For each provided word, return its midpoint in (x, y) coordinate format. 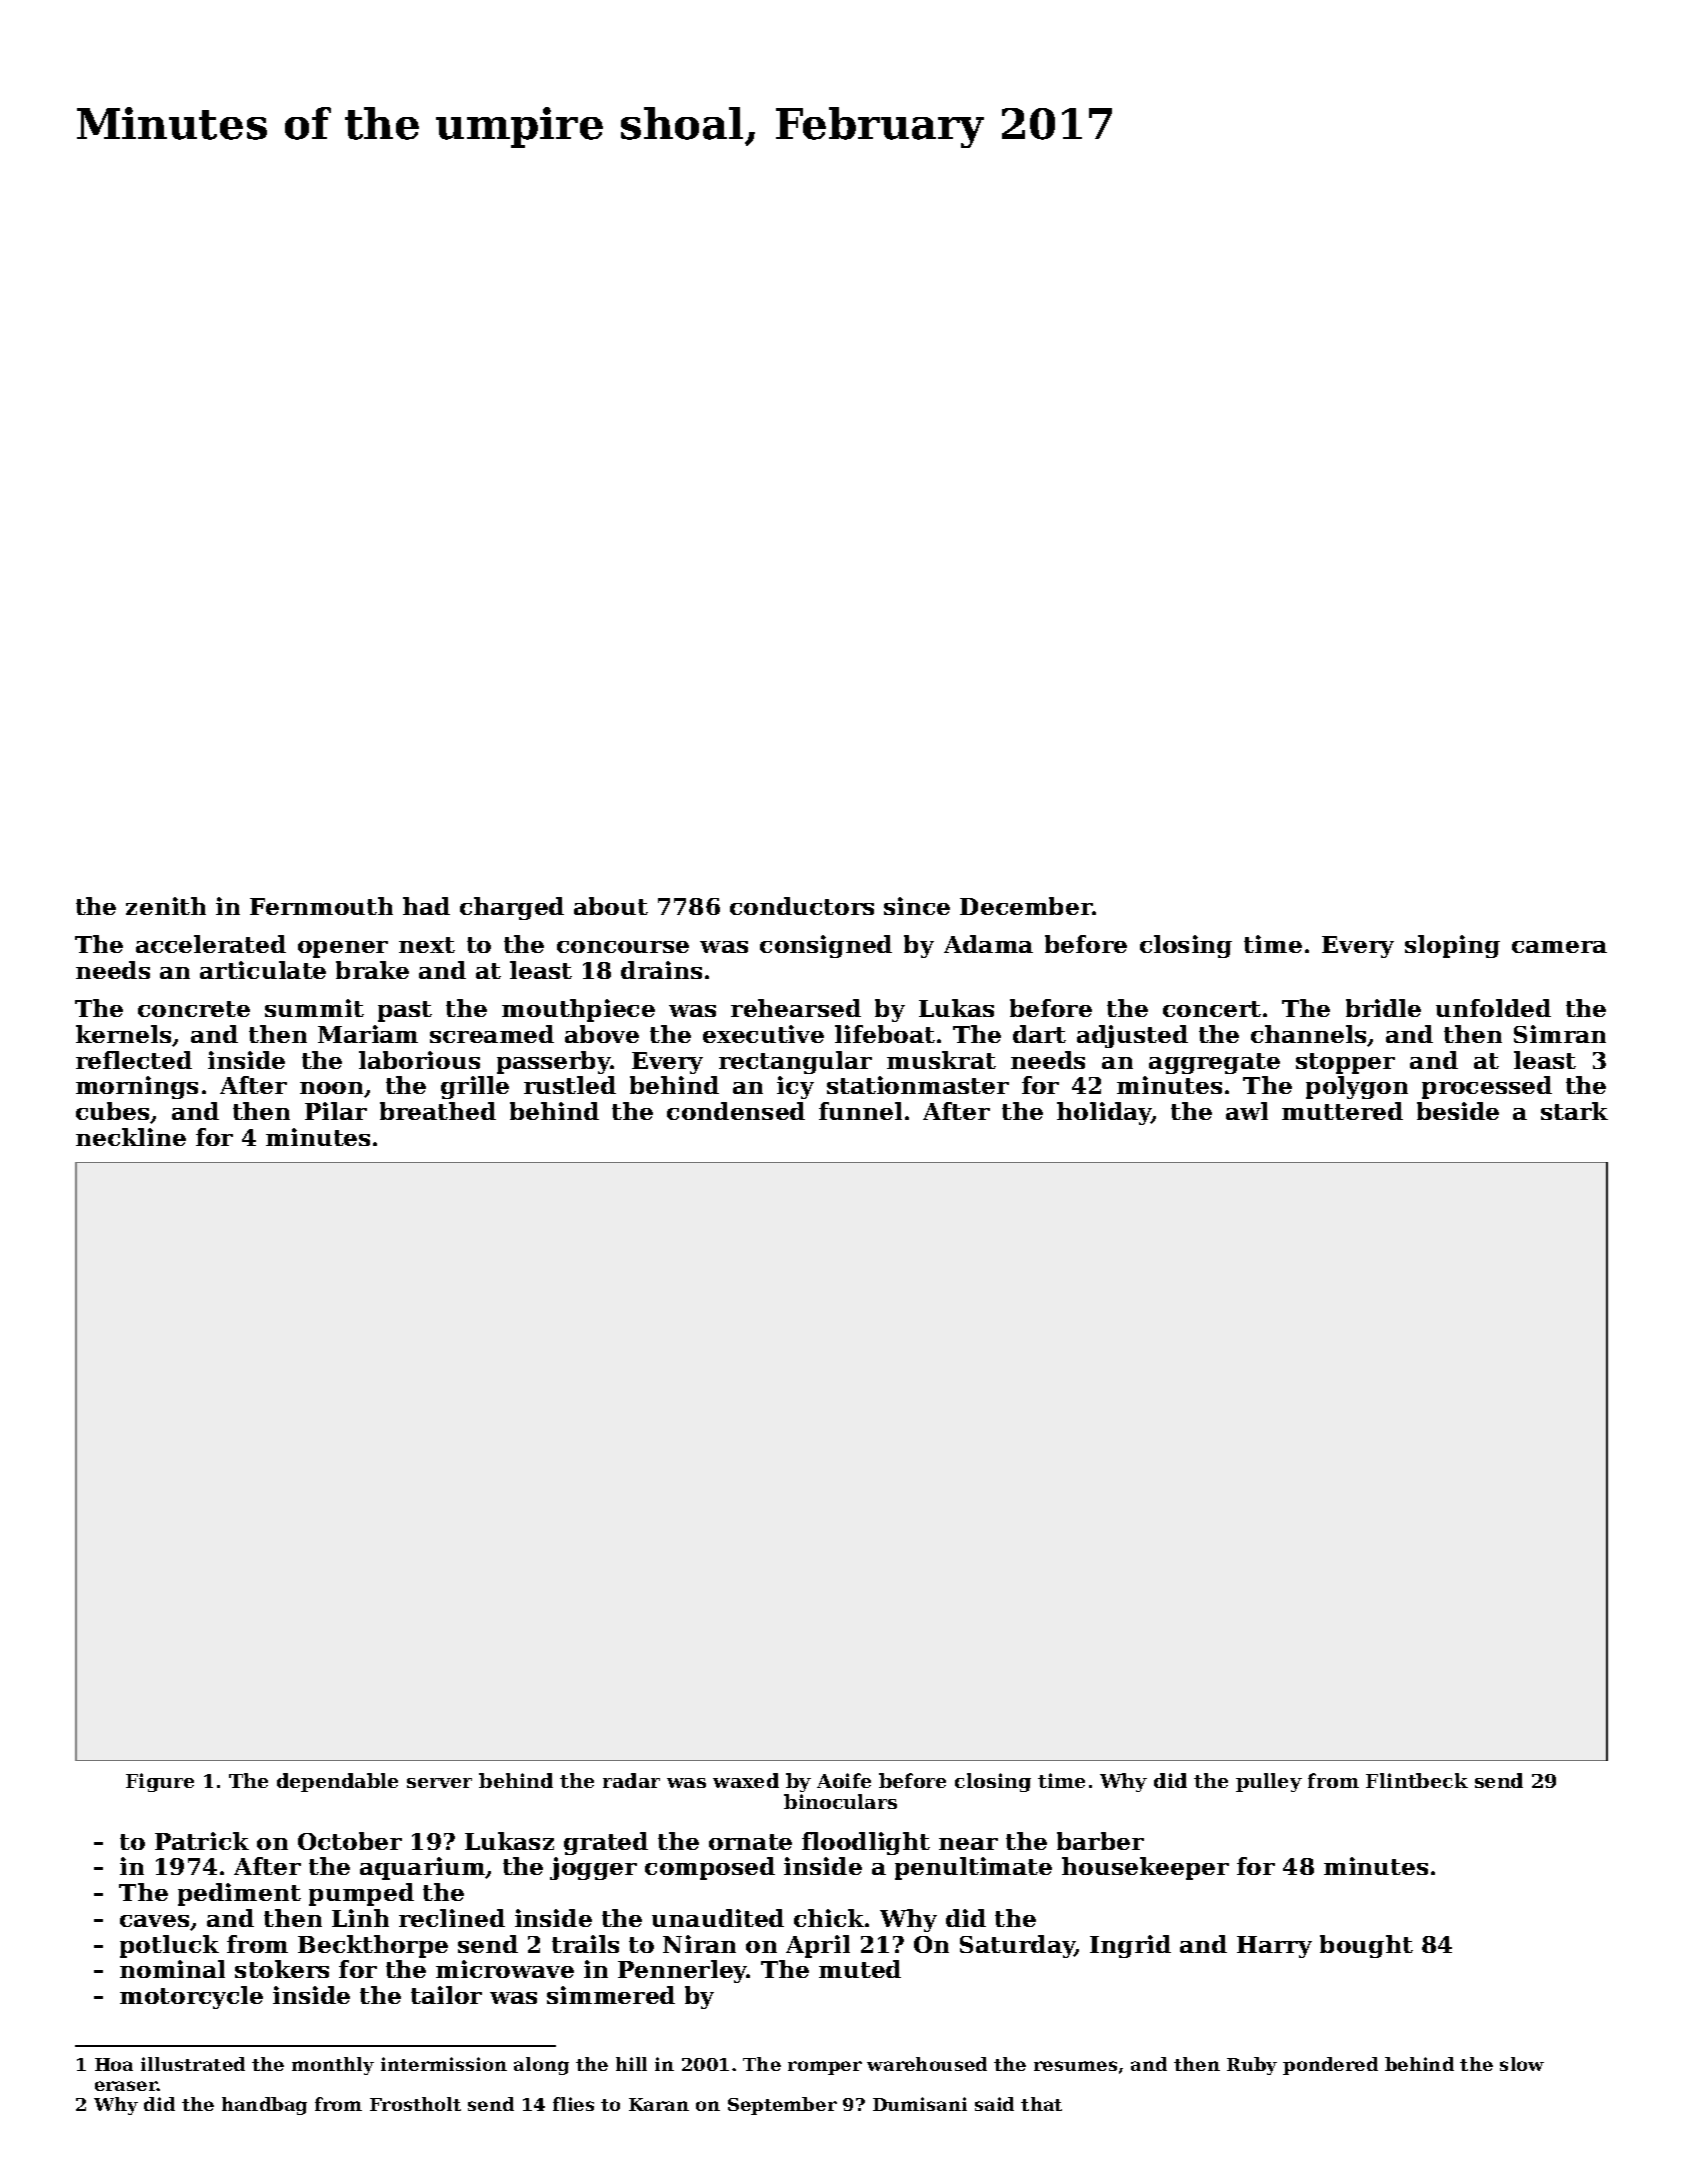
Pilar (336, 1111)
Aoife (844, 1780)
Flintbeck (1417, 1780)
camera (1559, 947)
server (439, 1783)
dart (1039, 1034)
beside (1458, 1111)
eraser (126, 2086)
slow (1522, 2064)
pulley (1269, 1782)
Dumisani (920, 2104)
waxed (746, 1780)
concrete (194, 1009)
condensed (736, 1111)
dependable (337, 1782)
